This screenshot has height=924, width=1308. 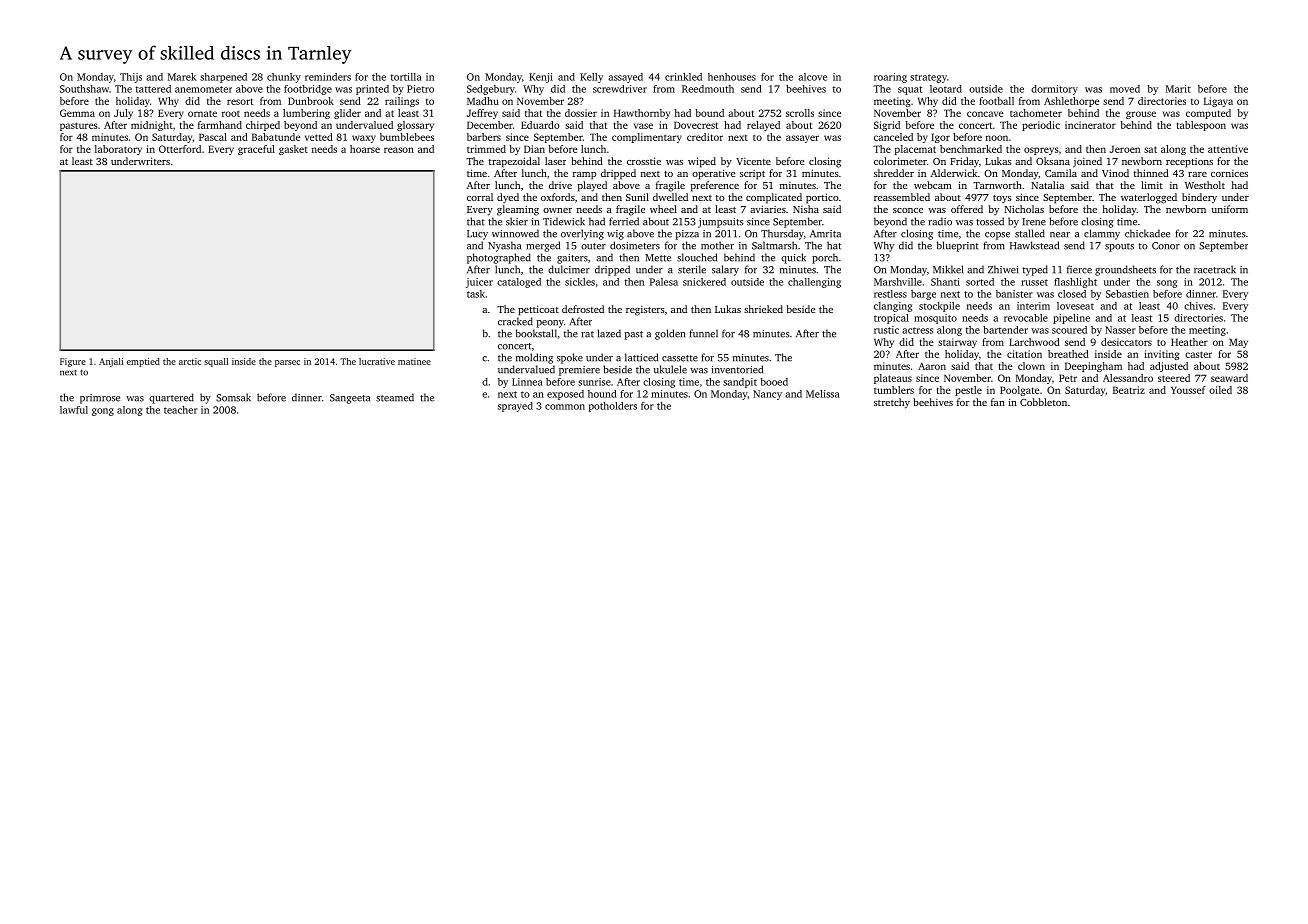 What do you see at coordinates (541, 78) in the screenshot?
I see `Kenji` at bounding box center [541, 78].
